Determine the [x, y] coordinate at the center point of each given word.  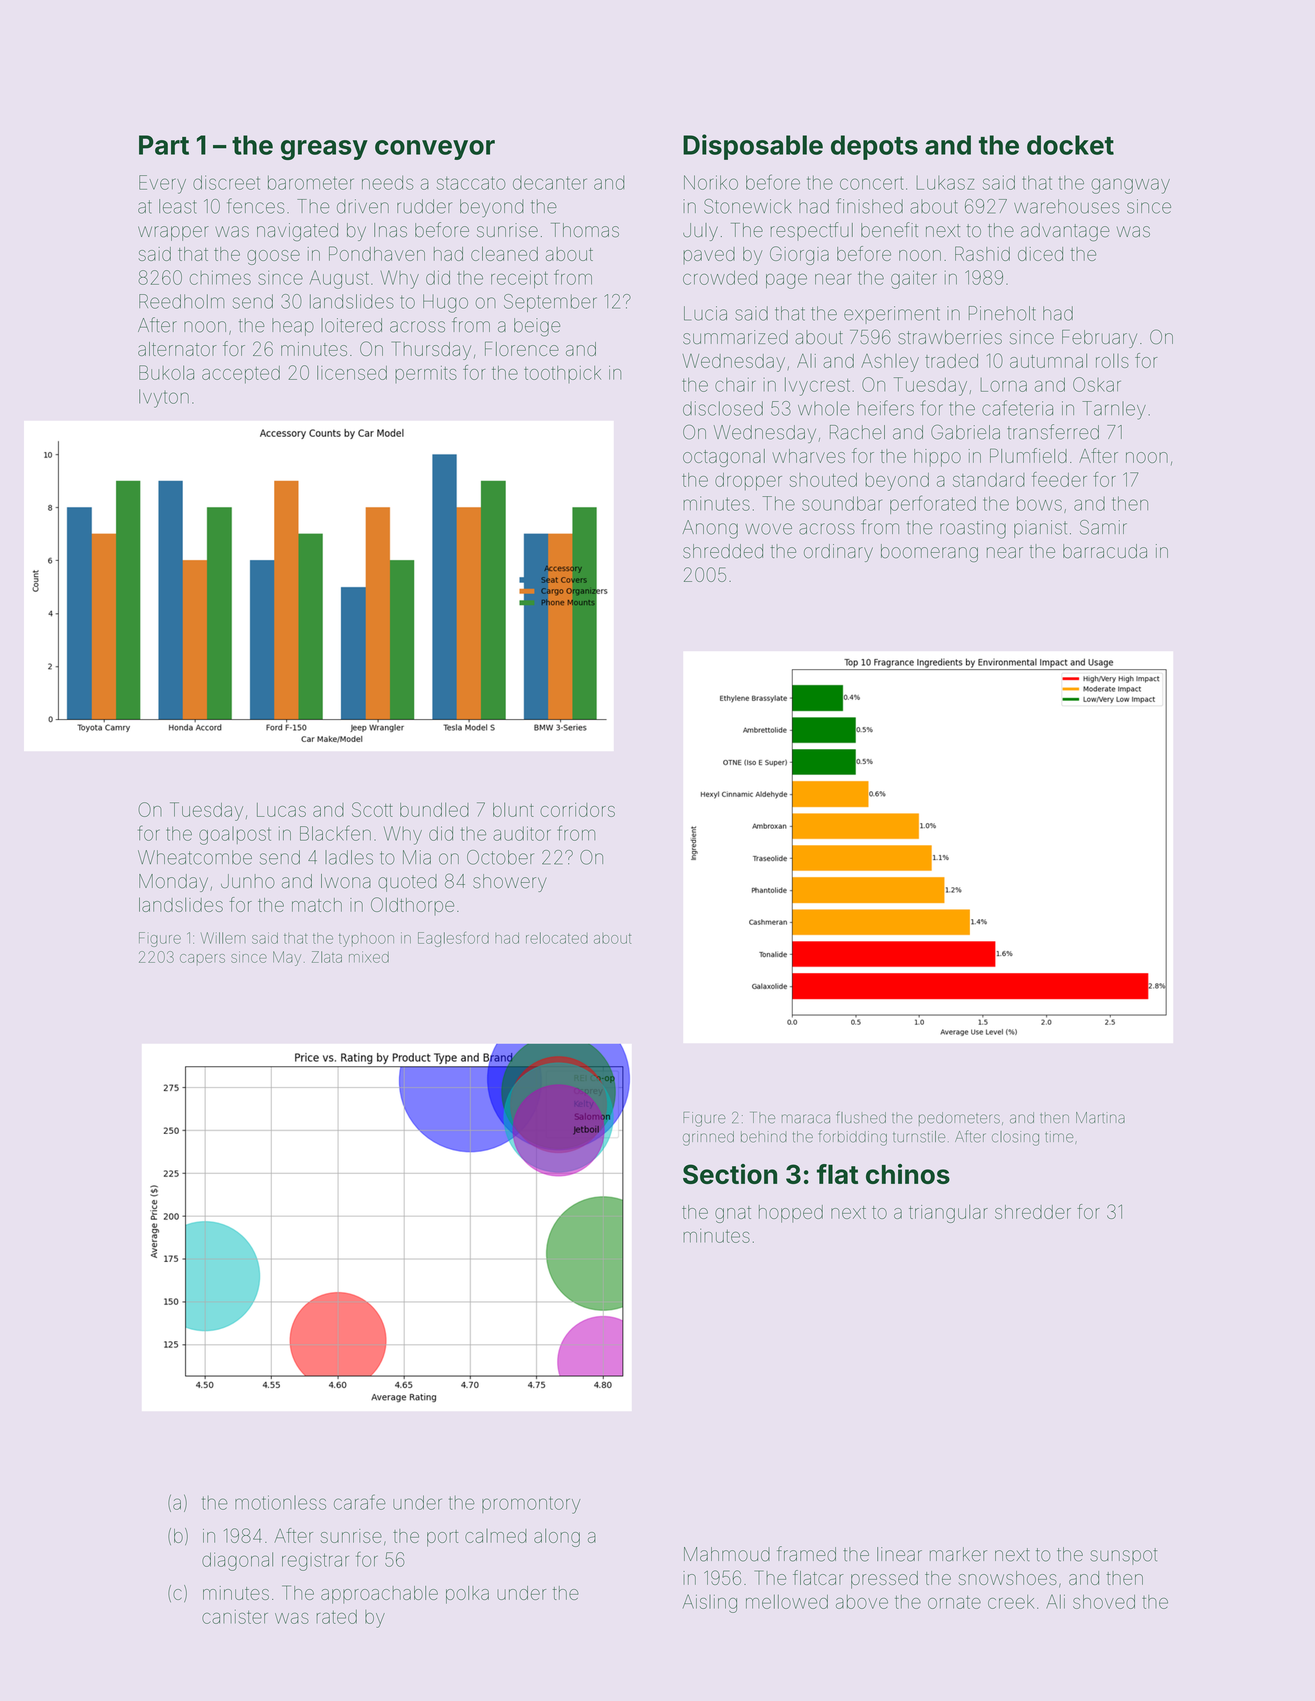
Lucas [281, 810]
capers [202, 959]
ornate [954, 1602]
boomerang [929, 553]
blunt [513, 810]
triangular [948, 1214]
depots [874, 147]
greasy [324, 150]
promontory [531, 1505]
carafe [360, 1502]
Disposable [753, 147]
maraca [806, 1119]
